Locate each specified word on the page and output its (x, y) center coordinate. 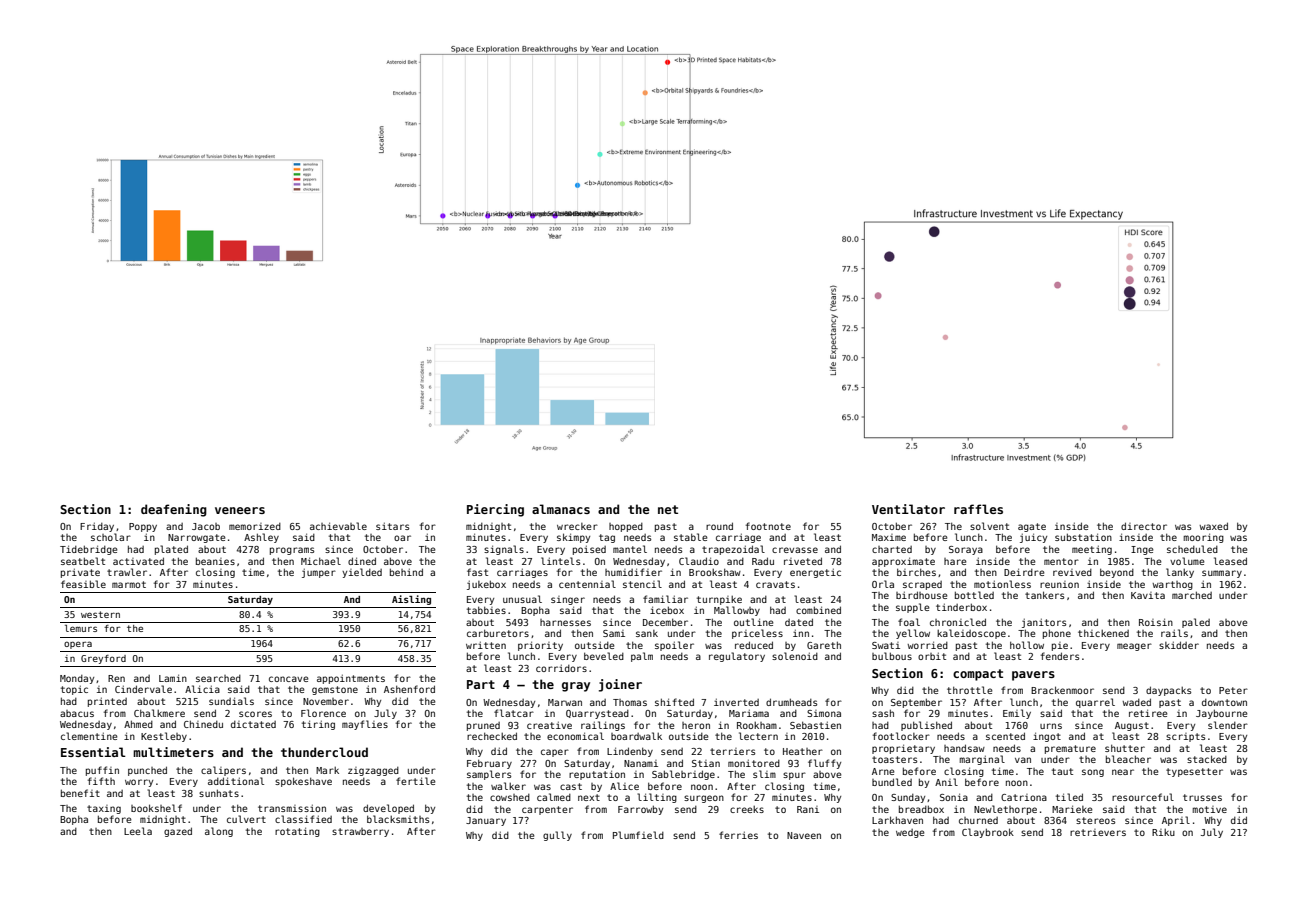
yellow (913, 634)
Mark (327, 770)
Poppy (143, 527)
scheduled (1192, 549)
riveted (803, 561)
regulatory (737, 657)
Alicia (202, 689)
